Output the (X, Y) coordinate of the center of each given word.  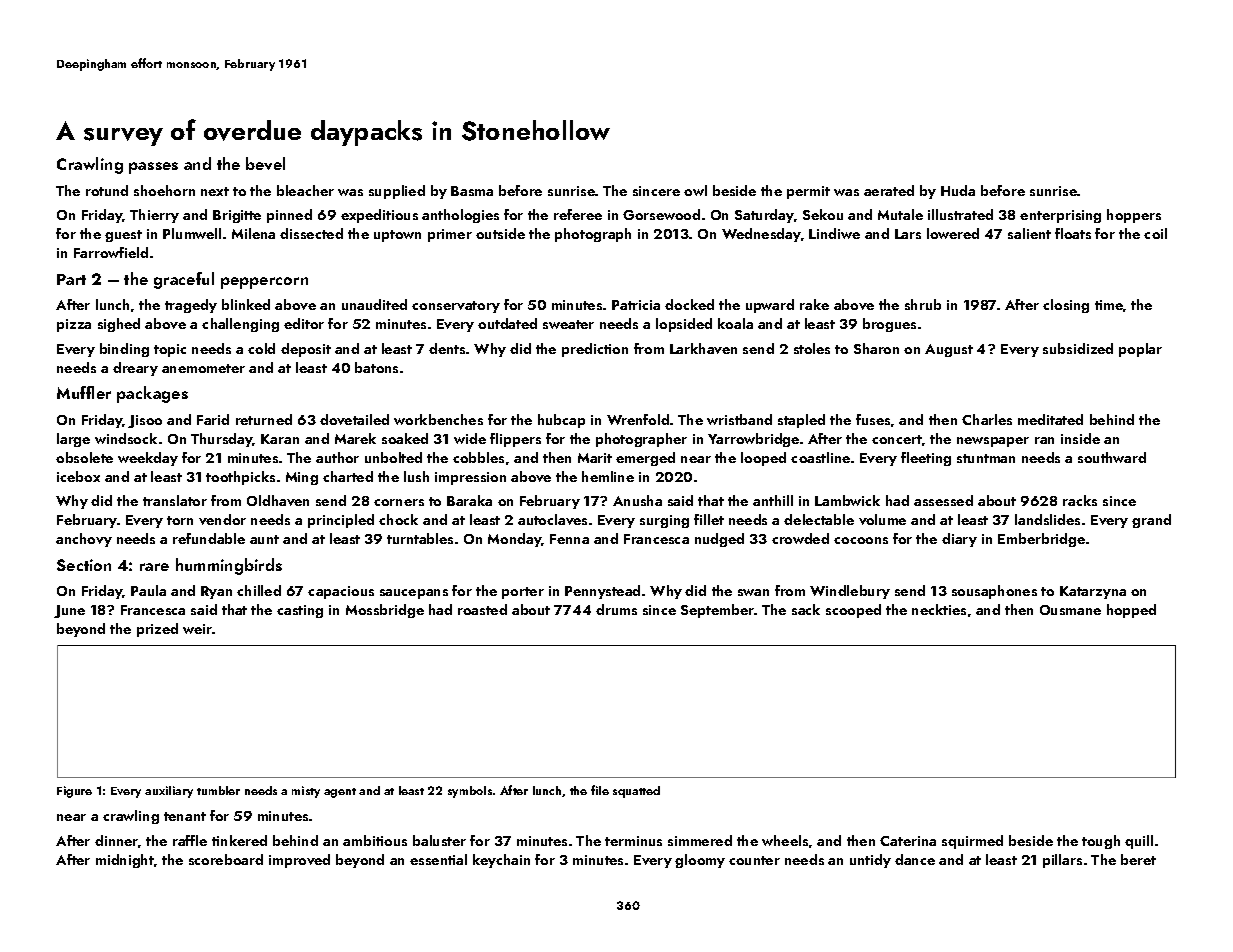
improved (299, 861)
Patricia (636, 305)
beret (1138, 859)
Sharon (876, 348)
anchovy (84, 540)
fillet (709, 519)
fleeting (926, 459)
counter (754, 860)
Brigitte (237, 216)
